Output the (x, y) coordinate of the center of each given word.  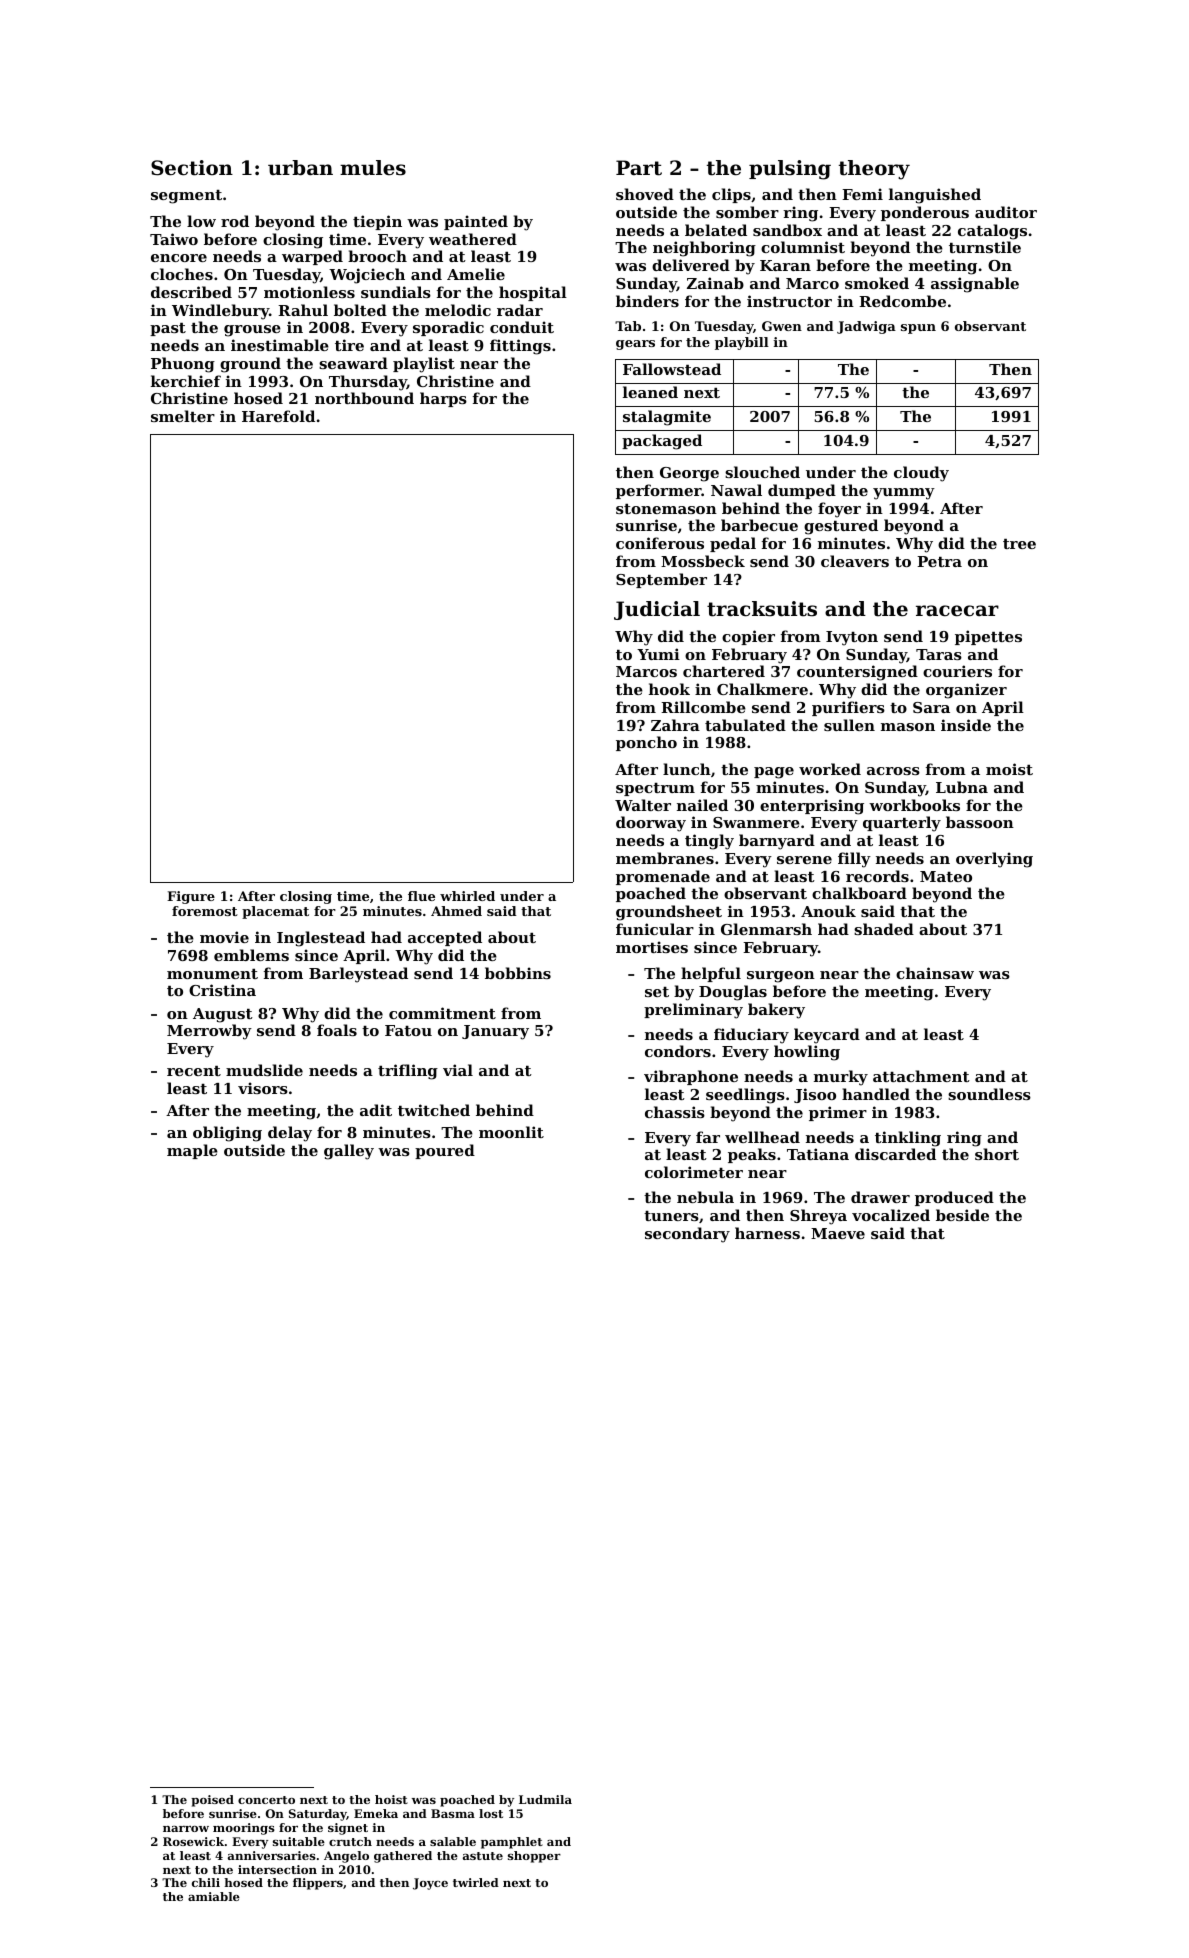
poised (212, 1801)
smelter (183, 416)
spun (918, 329)
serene (804, 860)
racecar (957, 611)
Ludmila (545, 1799)
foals (337, 1030)
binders (647, 301)
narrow (186, 1829)
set (657, 992)
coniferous (660, 543)
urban (300, 168)
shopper (534, 1857)
